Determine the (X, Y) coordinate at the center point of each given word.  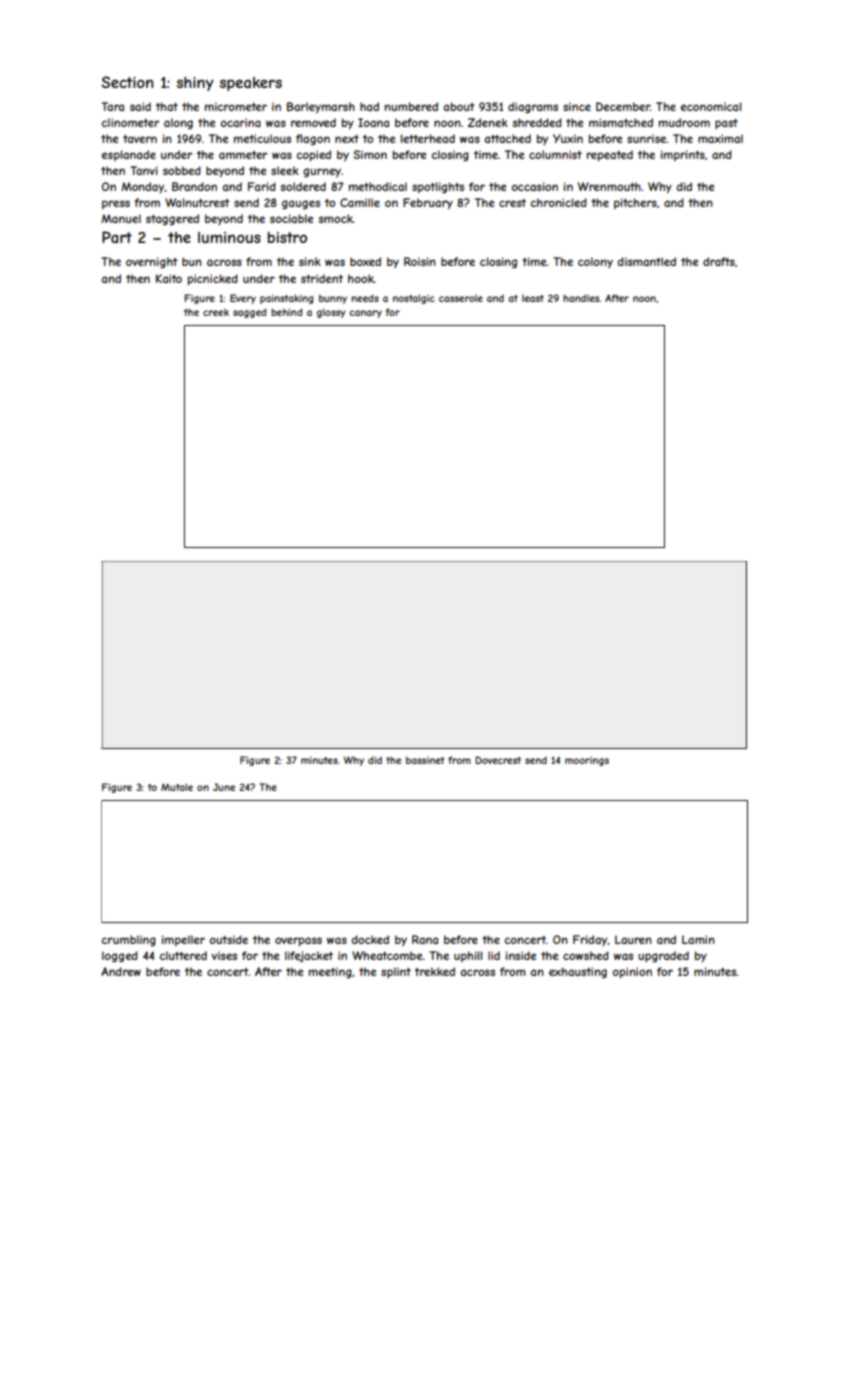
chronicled (559, 202)
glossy (331, 313)
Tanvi (144, 170)
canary (365, 314)
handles (581, 298)
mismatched (621, 122)
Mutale (177, 787)
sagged (249, 313)
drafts (719, 261)
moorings (587, 761)
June (224, 787)
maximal (720, 138)
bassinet (425, 760)
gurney (322, 172)
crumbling (129, 940)
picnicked (213, 279)
